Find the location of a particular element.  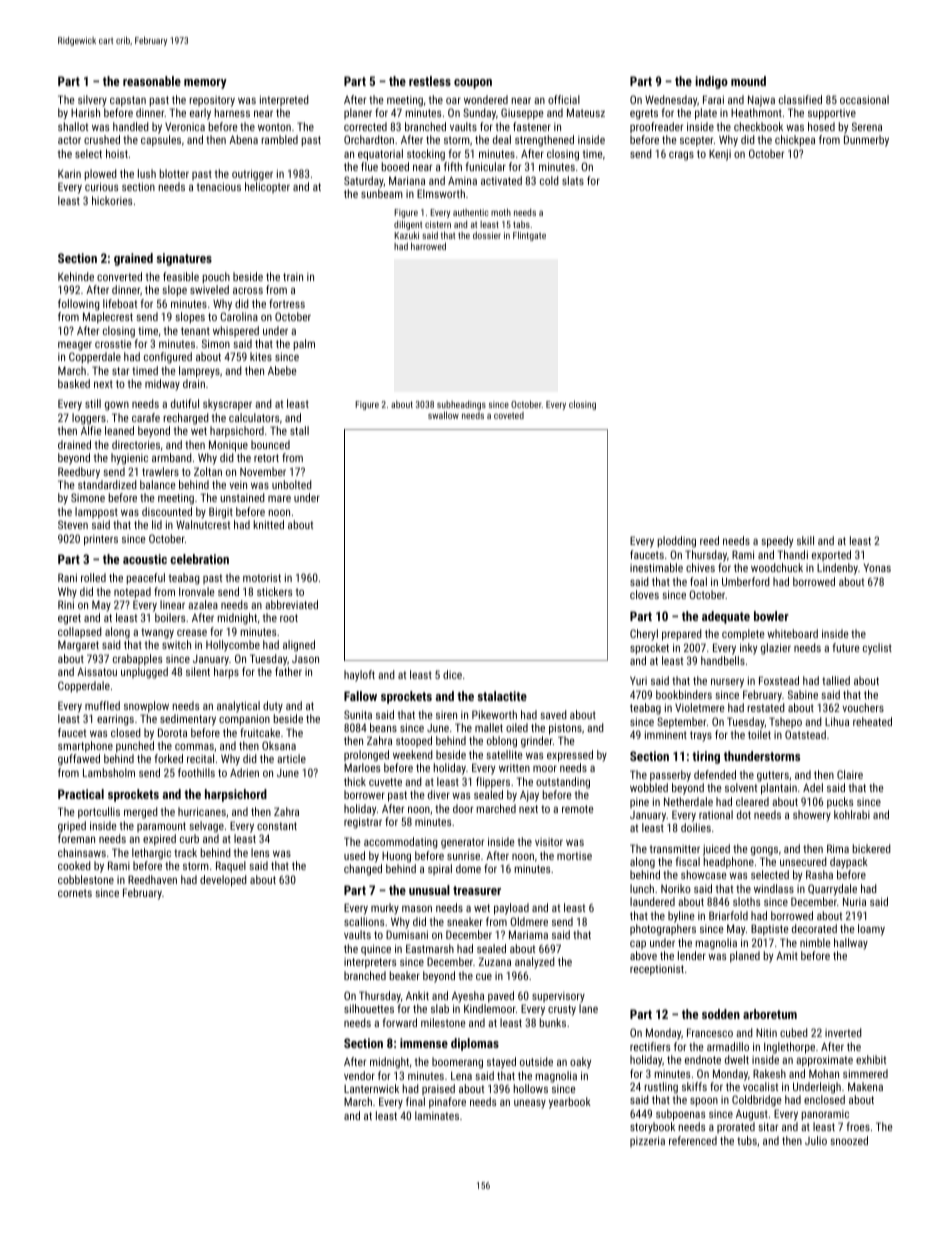

sedimentary is located at coordinates (188, 720).
